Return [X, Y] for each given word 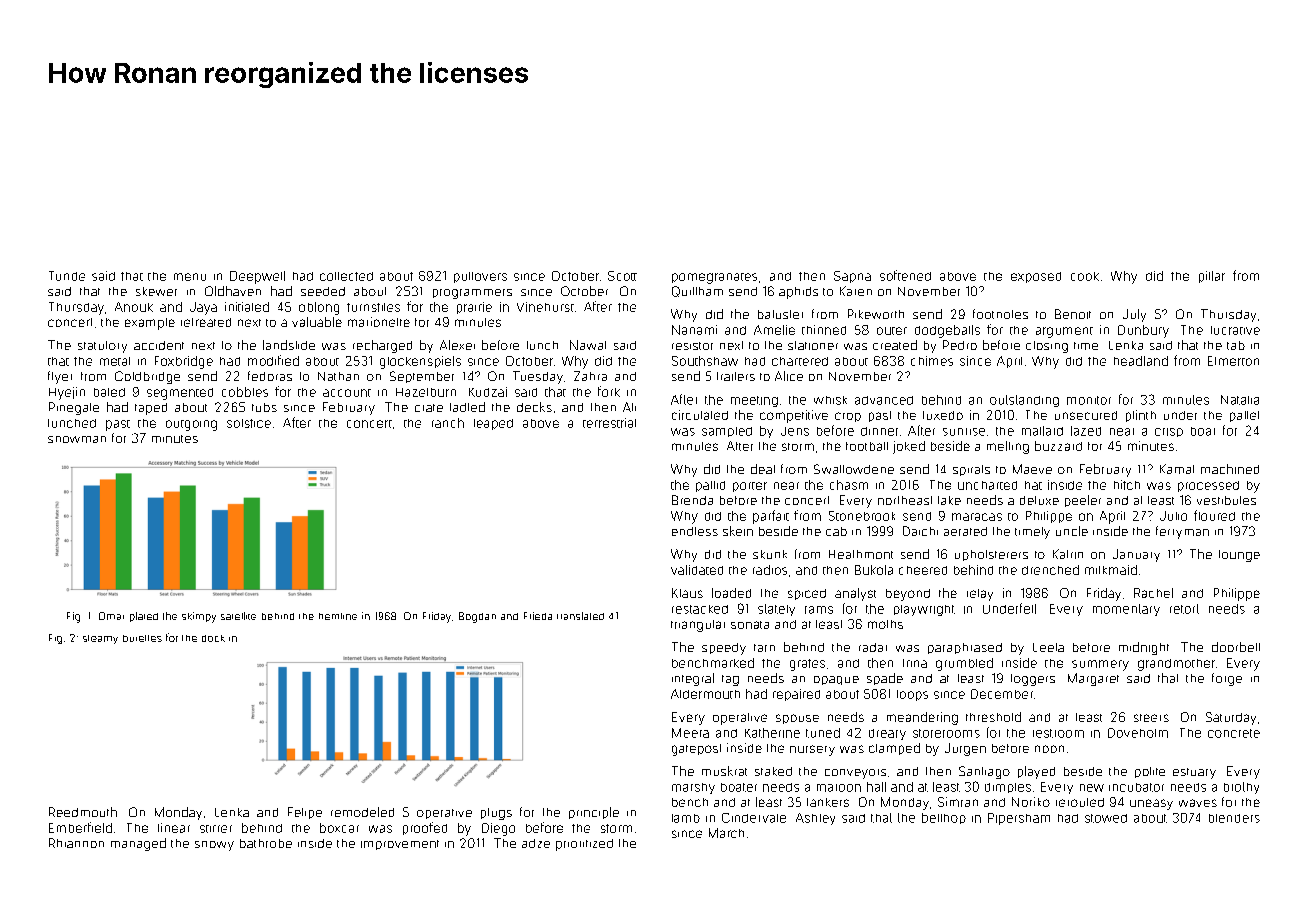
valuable [317, 322]
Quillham [697, 291]
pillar [1212, 277]
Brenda [692, 500]
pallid [710, 486]
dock [213, 638]
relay [980, 595]
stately [776, 610]
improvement [400, 845]
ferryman [1182, 532]
